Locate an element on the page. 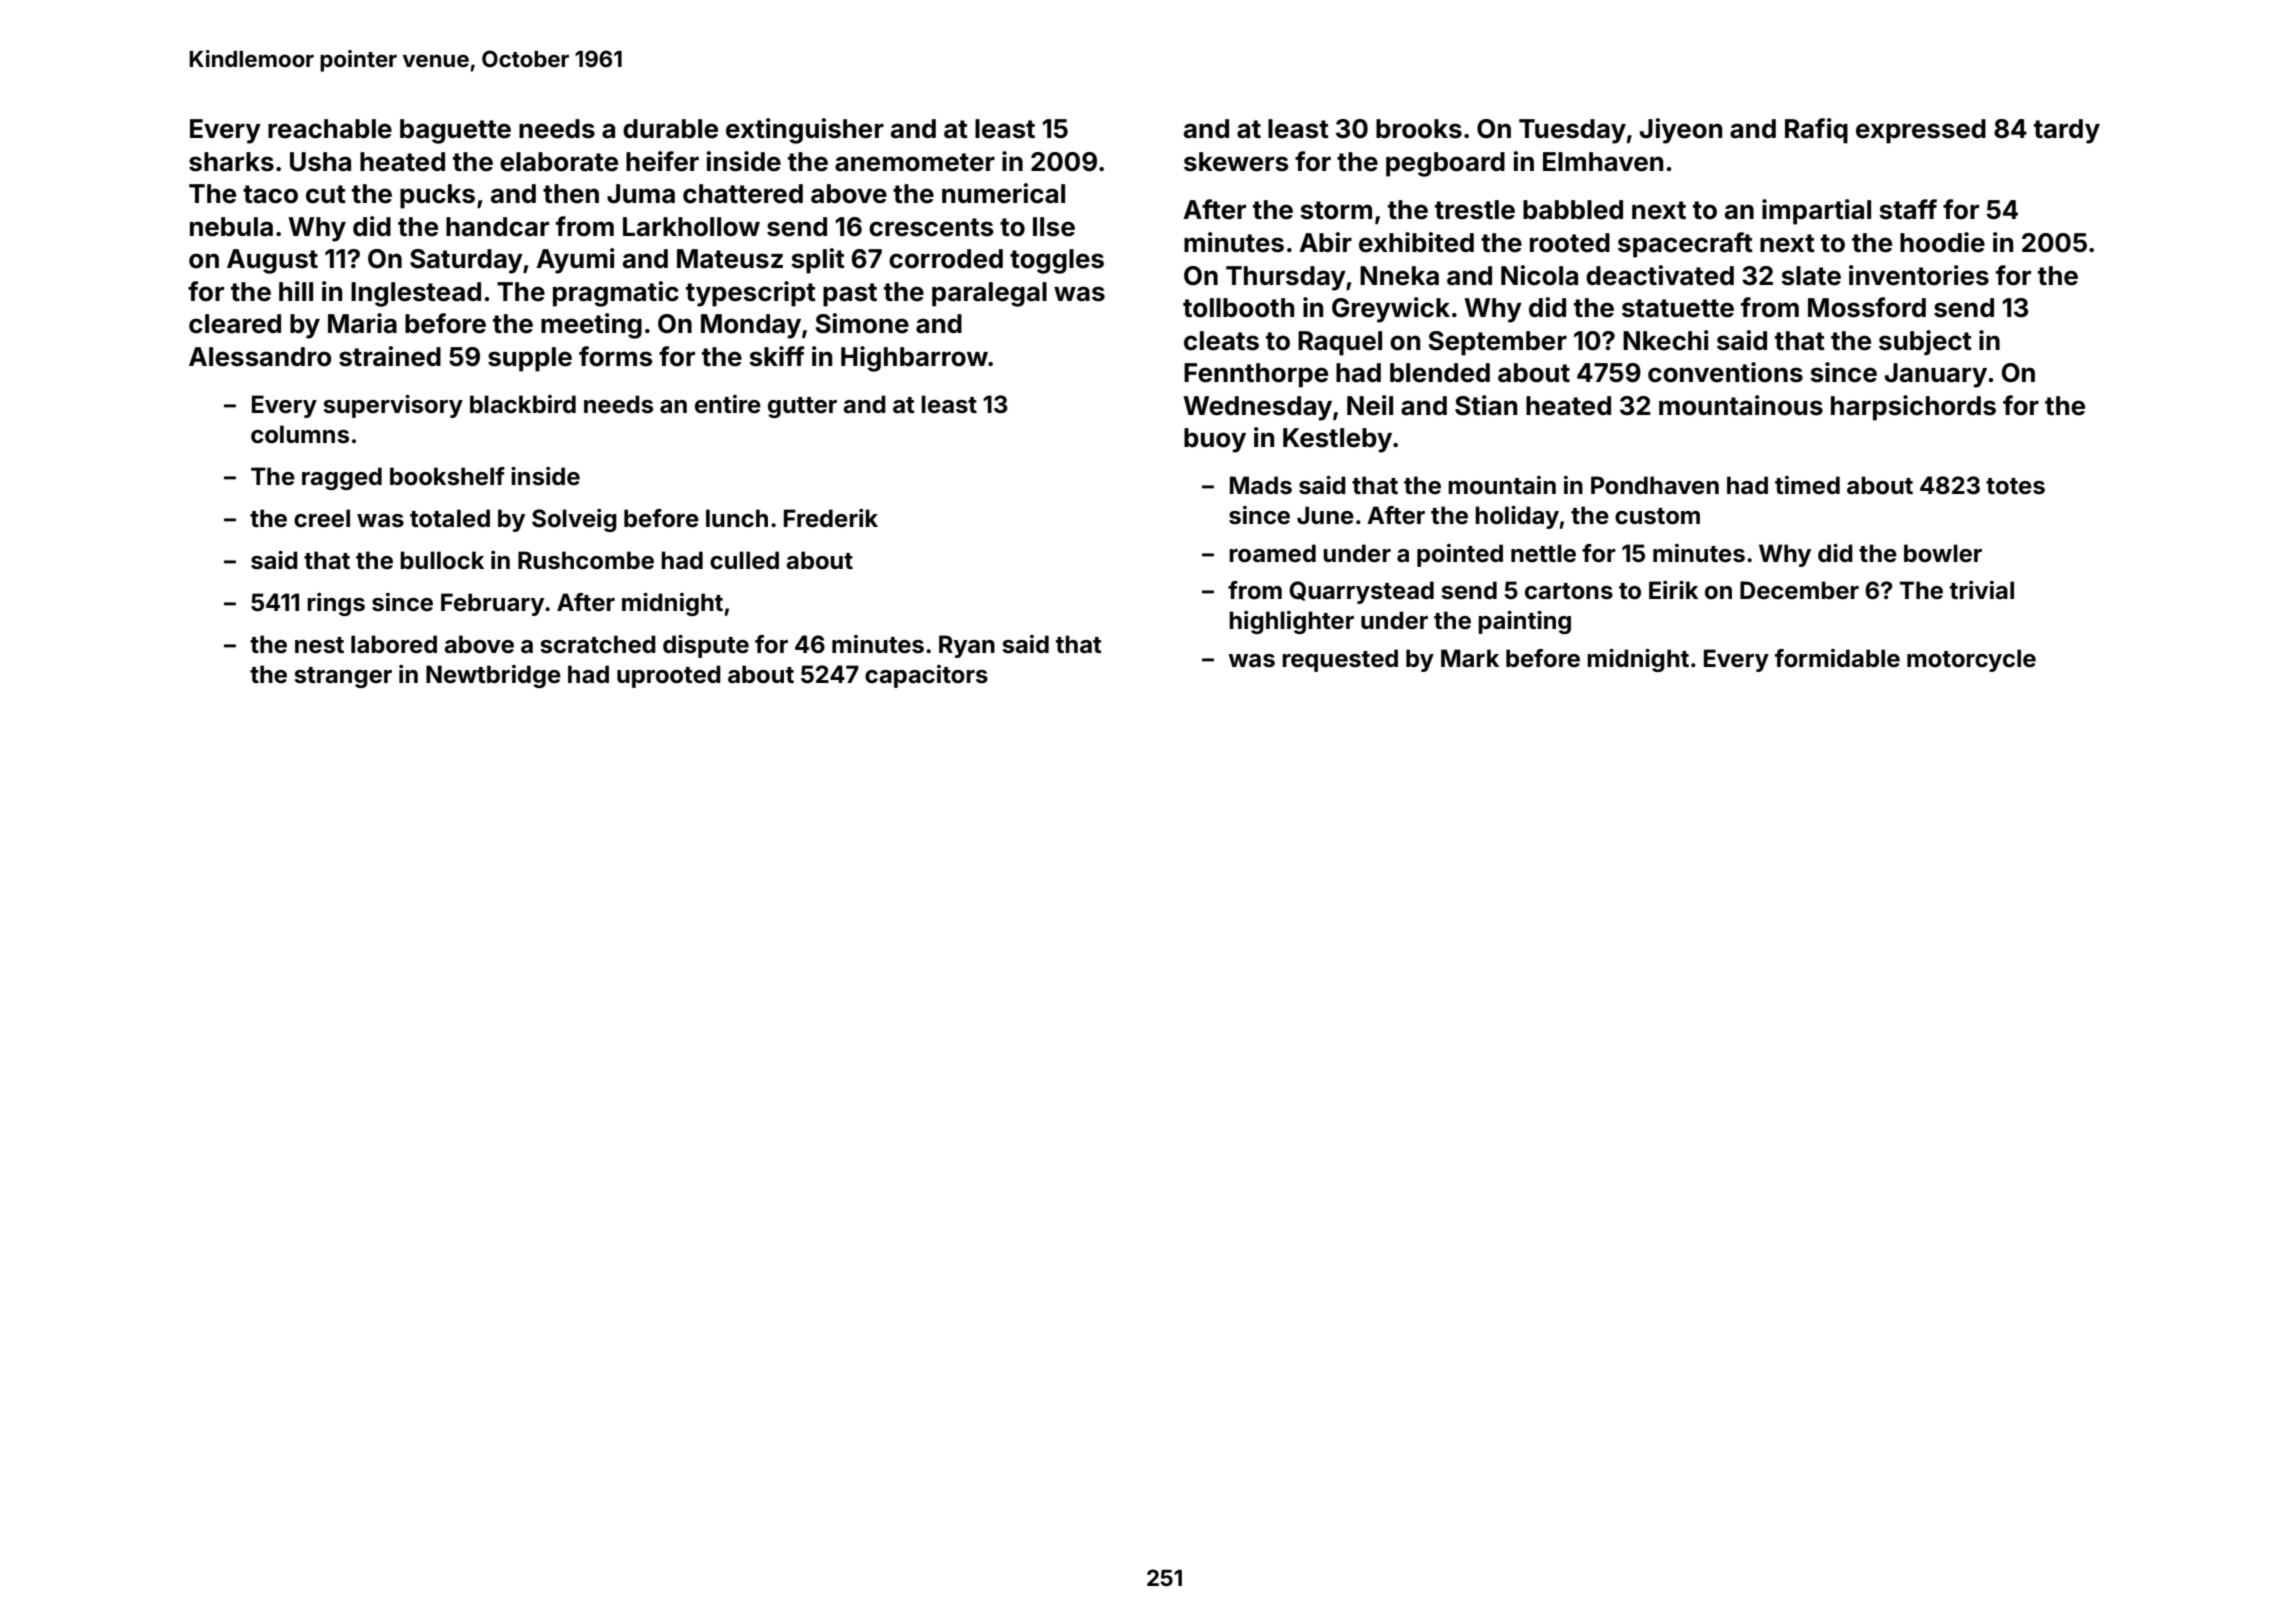 This page has width=2292, height=1620. extinguisher is located at coordinates (805, 131).
